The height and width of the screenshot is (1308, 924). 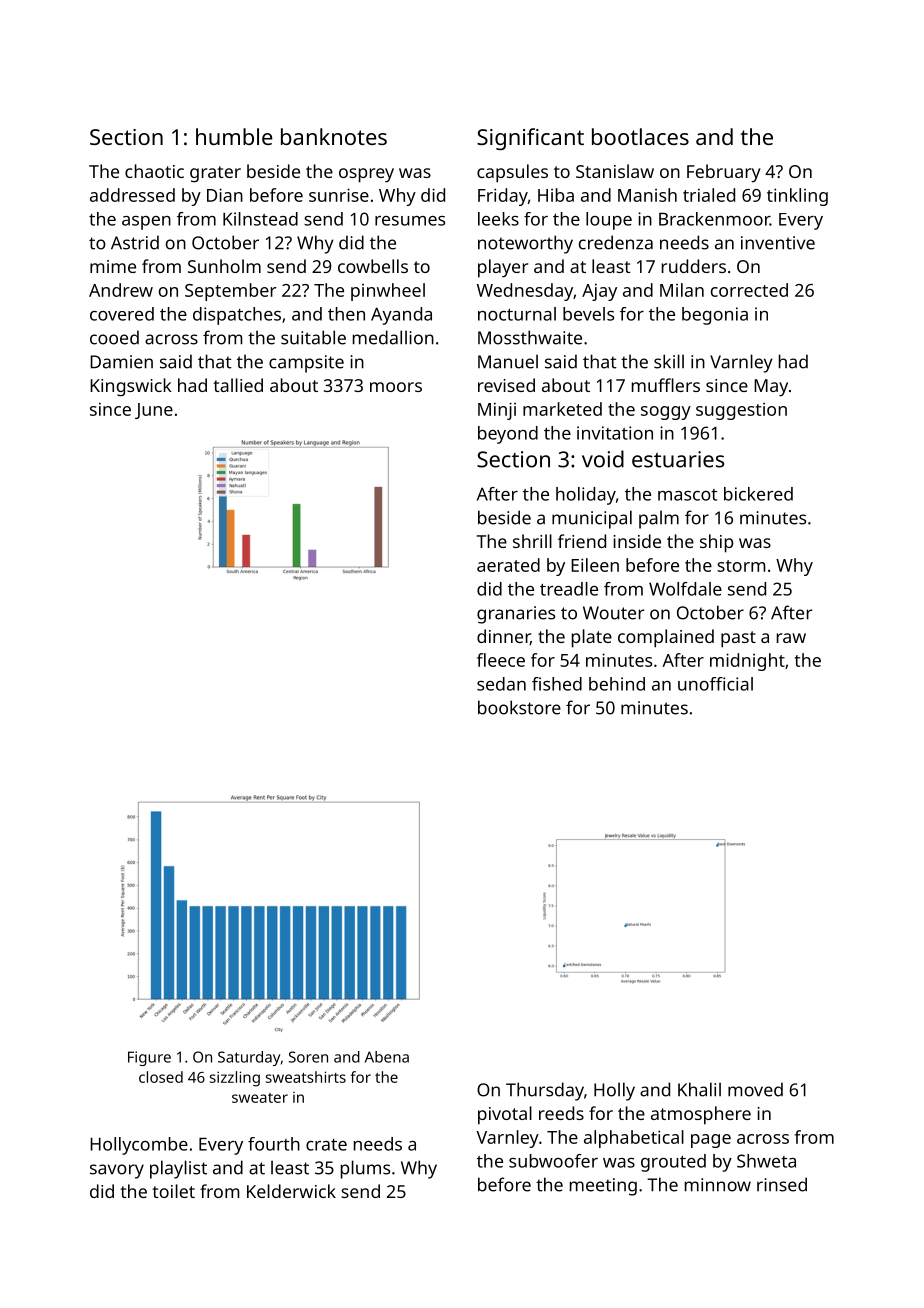 I want to click on beyond, so click(x=508, y=435).
